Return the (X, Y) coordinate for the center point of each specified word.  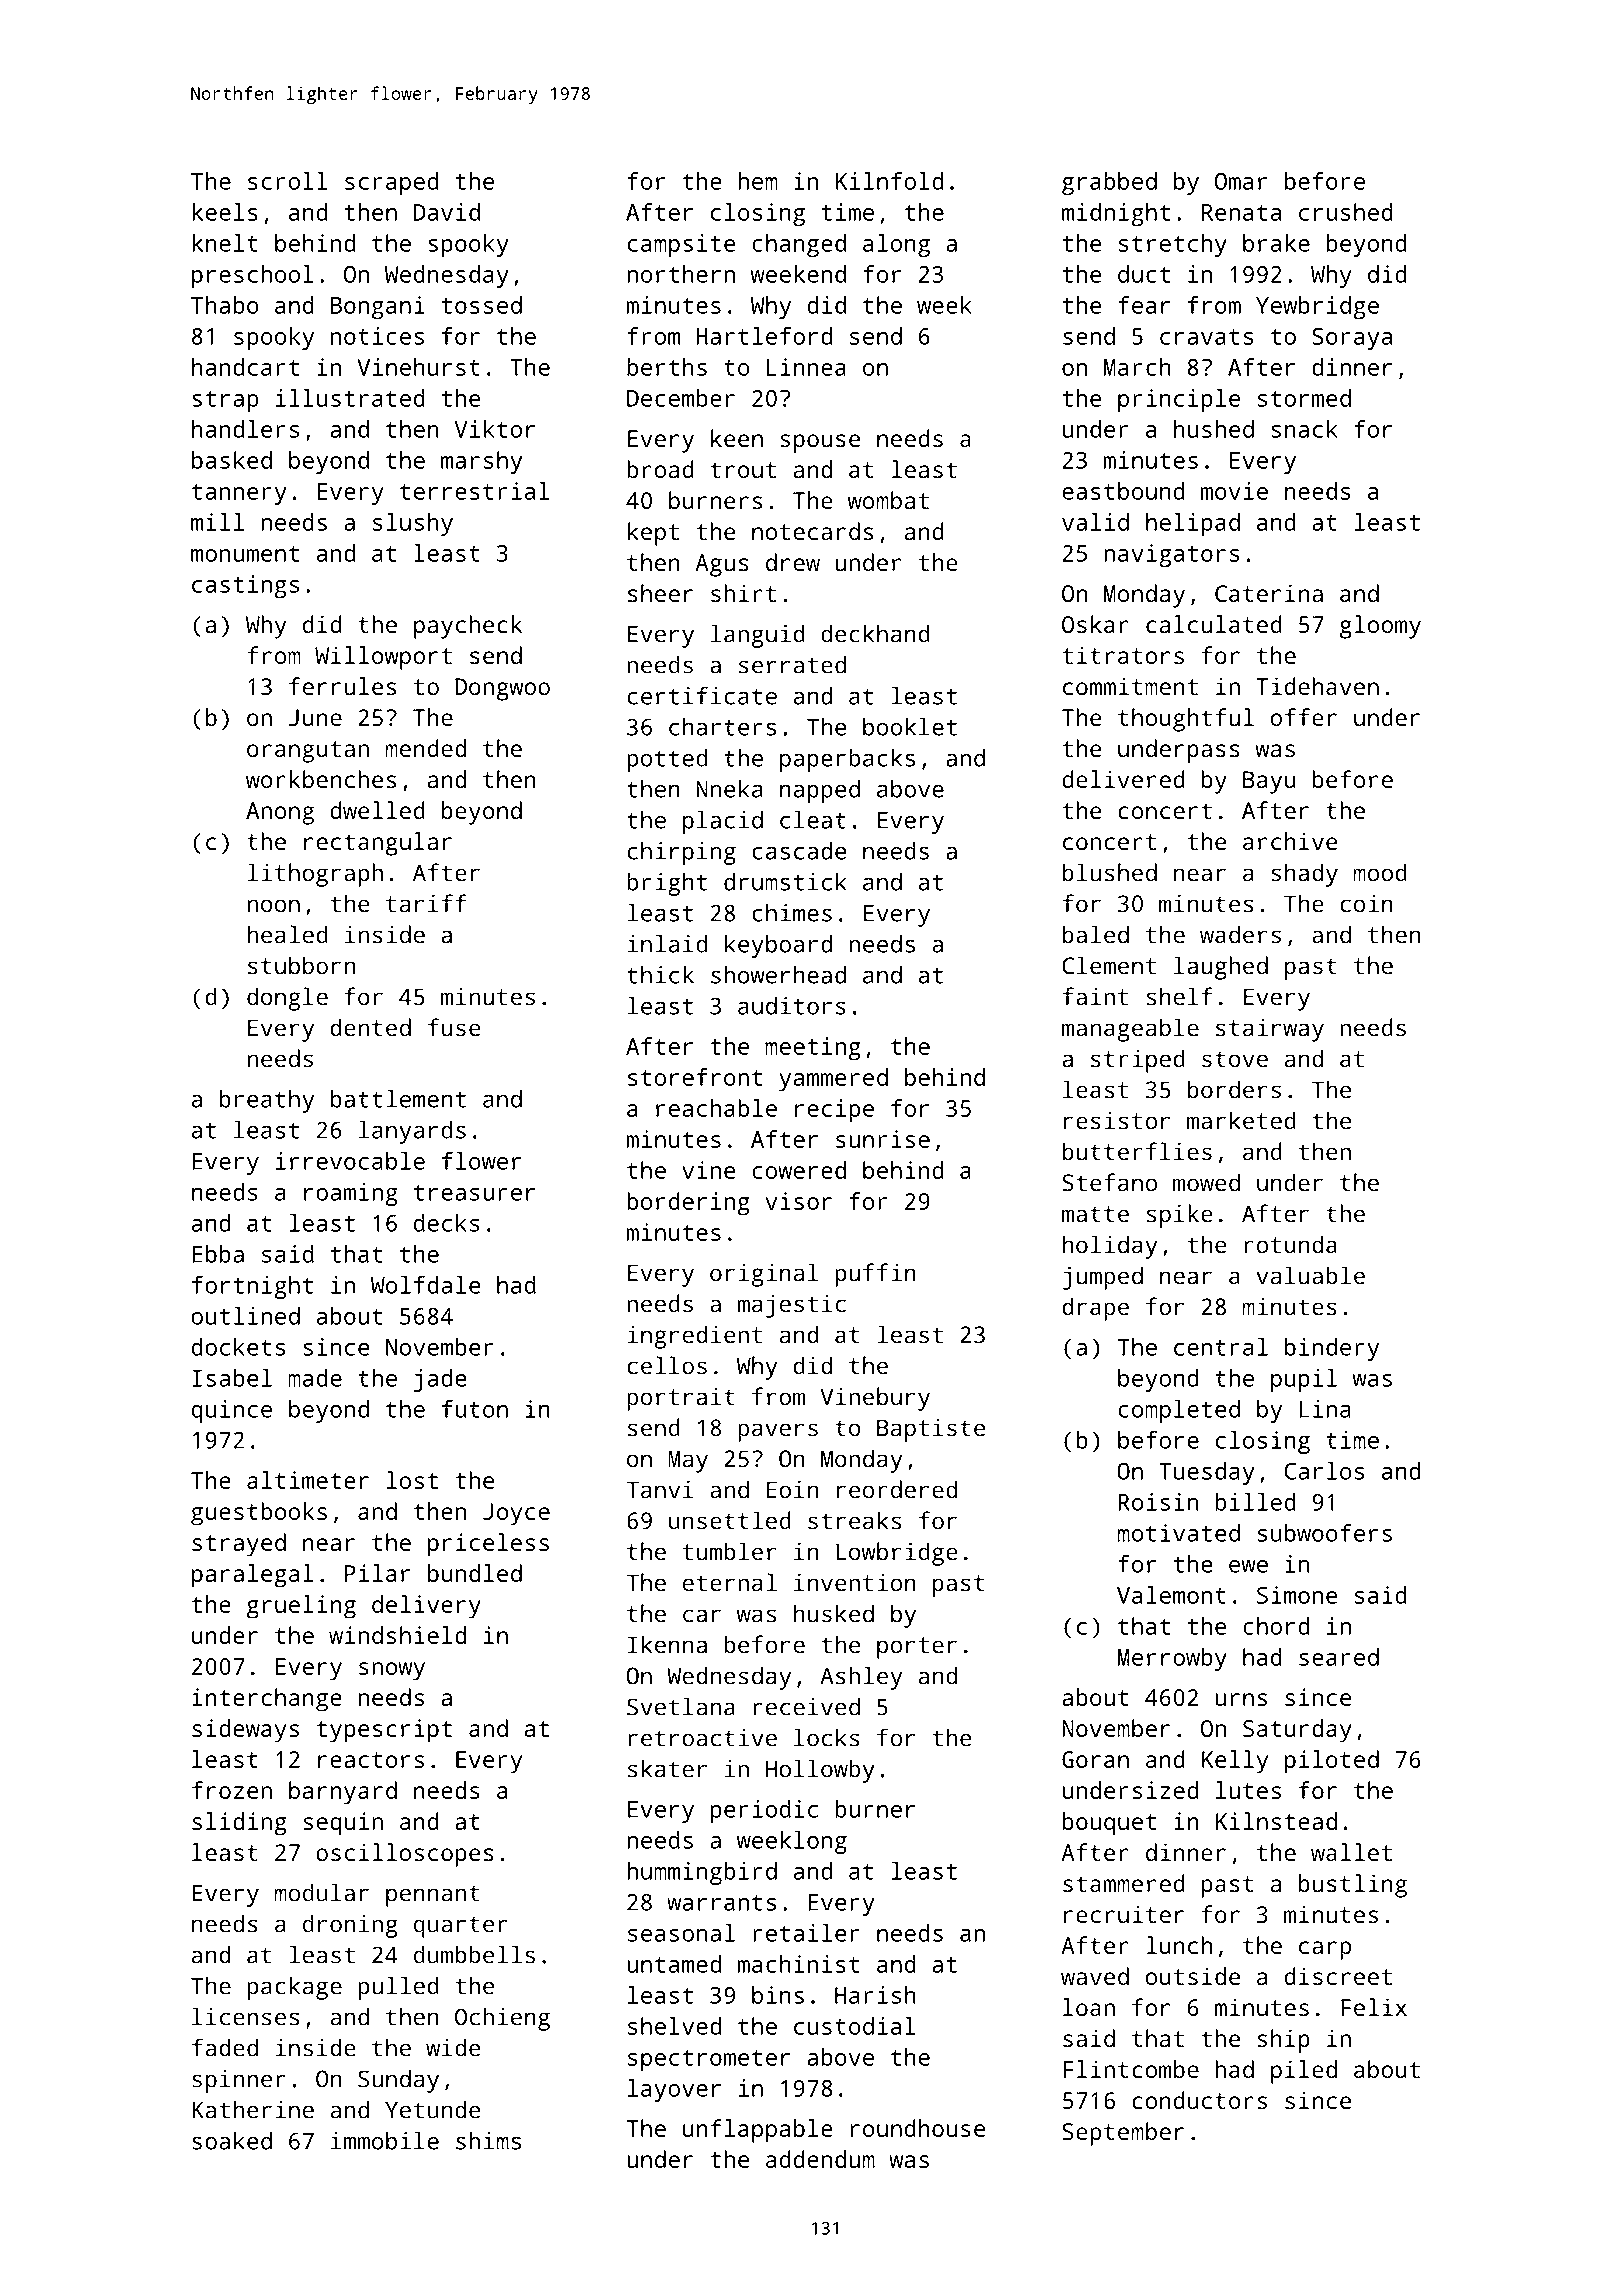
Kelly (1235, 1762)
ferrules (342, 686)
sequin (343, 1824)
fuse (454, 1027)
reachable (716, 1108)
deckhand (875, 633)
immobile (385, 2140)
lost (412, 1480)
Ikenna (667, 1644)
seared (1339, 1657)
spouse (820, 443)
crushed (1346, 212)
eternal (729, 1582)
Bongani (377, 307)
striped (1138, 1061)
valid (1095, 522)
